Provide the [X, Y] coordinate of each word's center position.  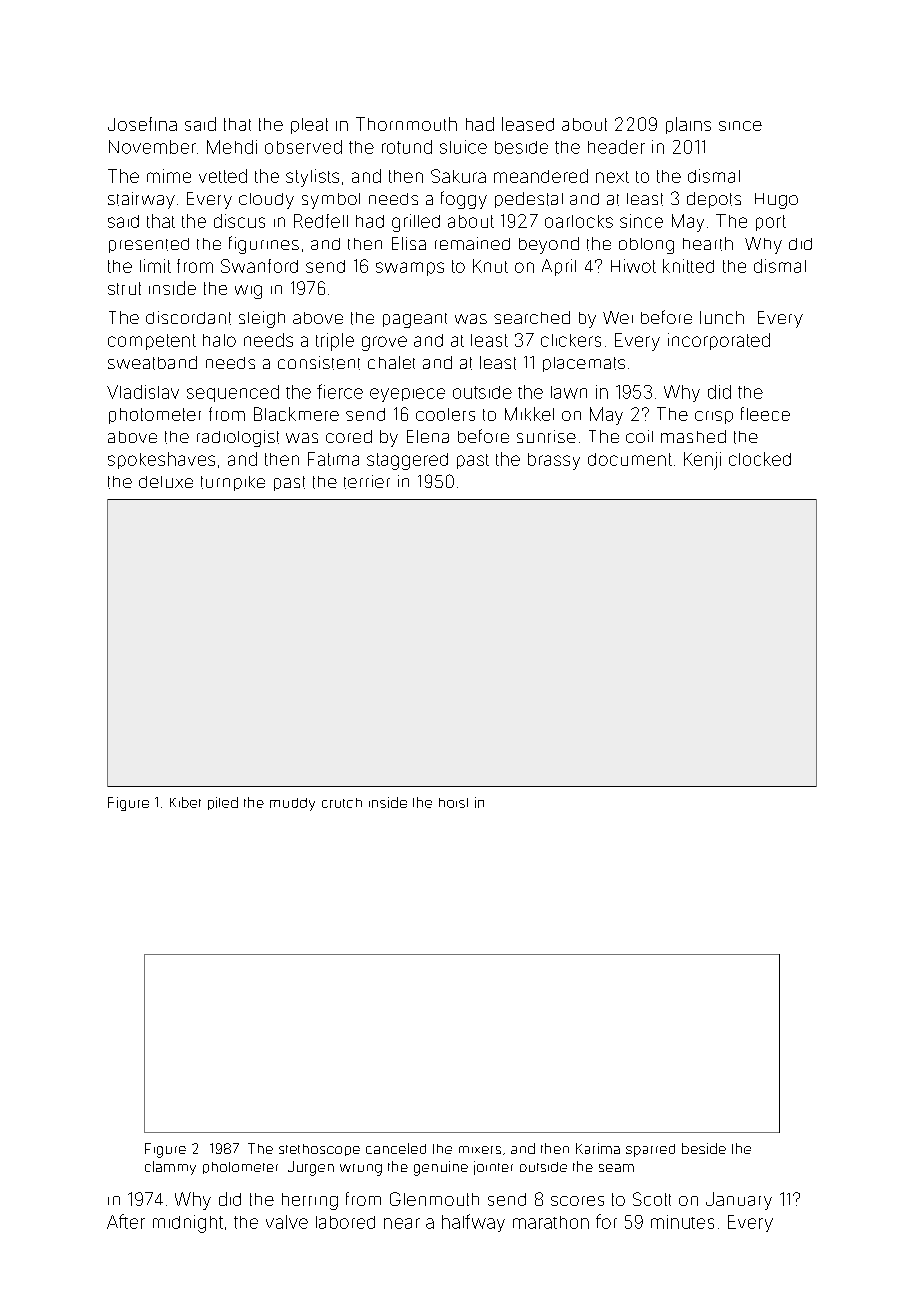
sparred [650, 1150]
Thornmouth [406, 124]
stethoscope [319, 1150]
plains [688, 125]
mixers [480, 1150]
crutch [342, 803]
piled [223, 803]
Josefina [142, 124]
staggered [407, 461]
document [630, 459]
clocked [760, 459]
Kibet [185, 802]
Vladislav [143, 392]
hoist [453, 803]
